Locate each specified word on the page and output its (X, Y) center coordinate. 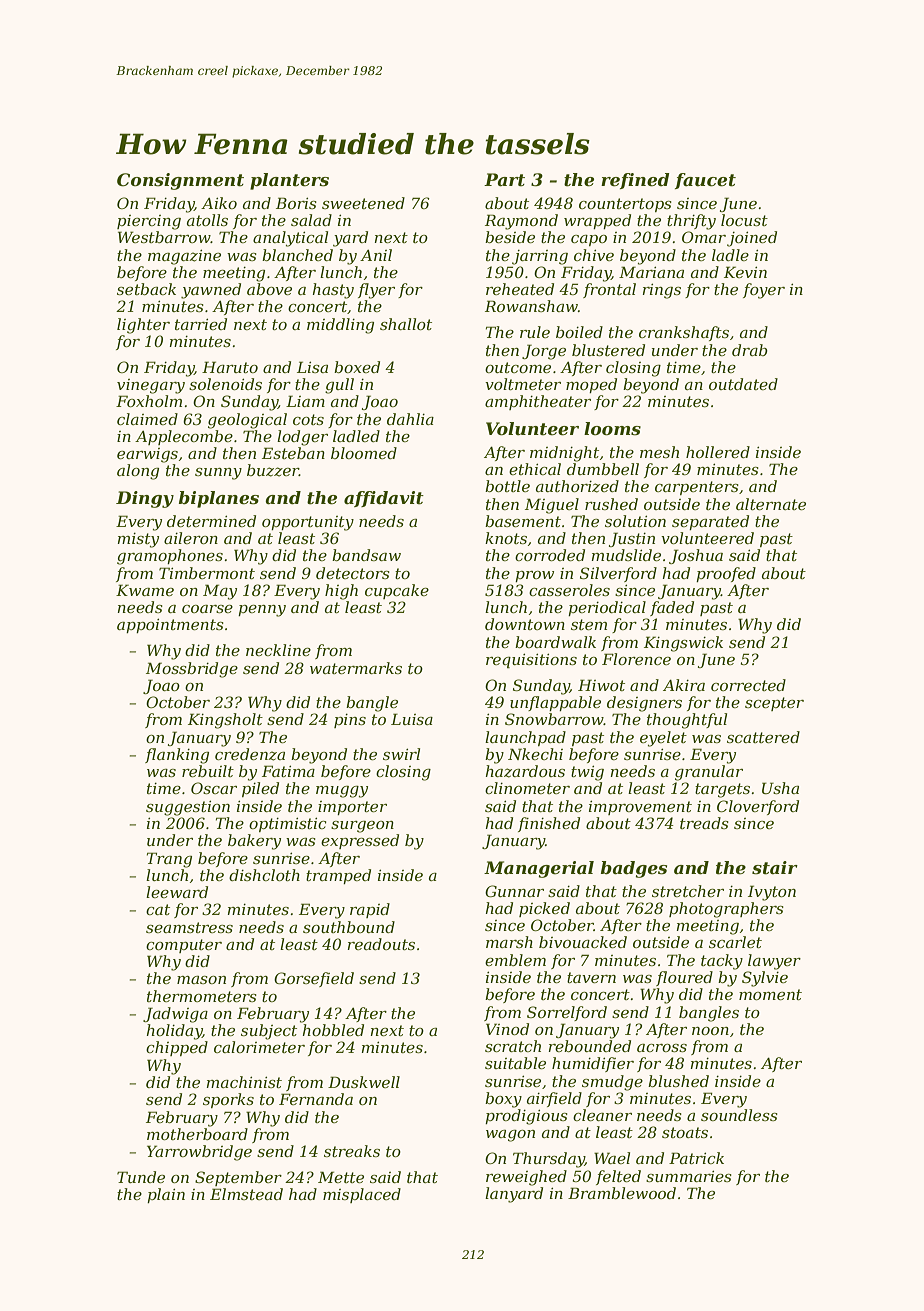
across (662, 1048)
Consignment (180, 181)
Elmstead (246, 1194)
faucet (705, 181)
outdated (743, 384)
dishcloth (264, 875)
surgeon (362, 827)
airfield (554, 1099)
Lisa (312, 367)
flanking (177, 756)
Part (504, 180)
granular (709, 773)
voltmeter (523, 384)
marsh (509, 942)
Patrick (696, 1158)
